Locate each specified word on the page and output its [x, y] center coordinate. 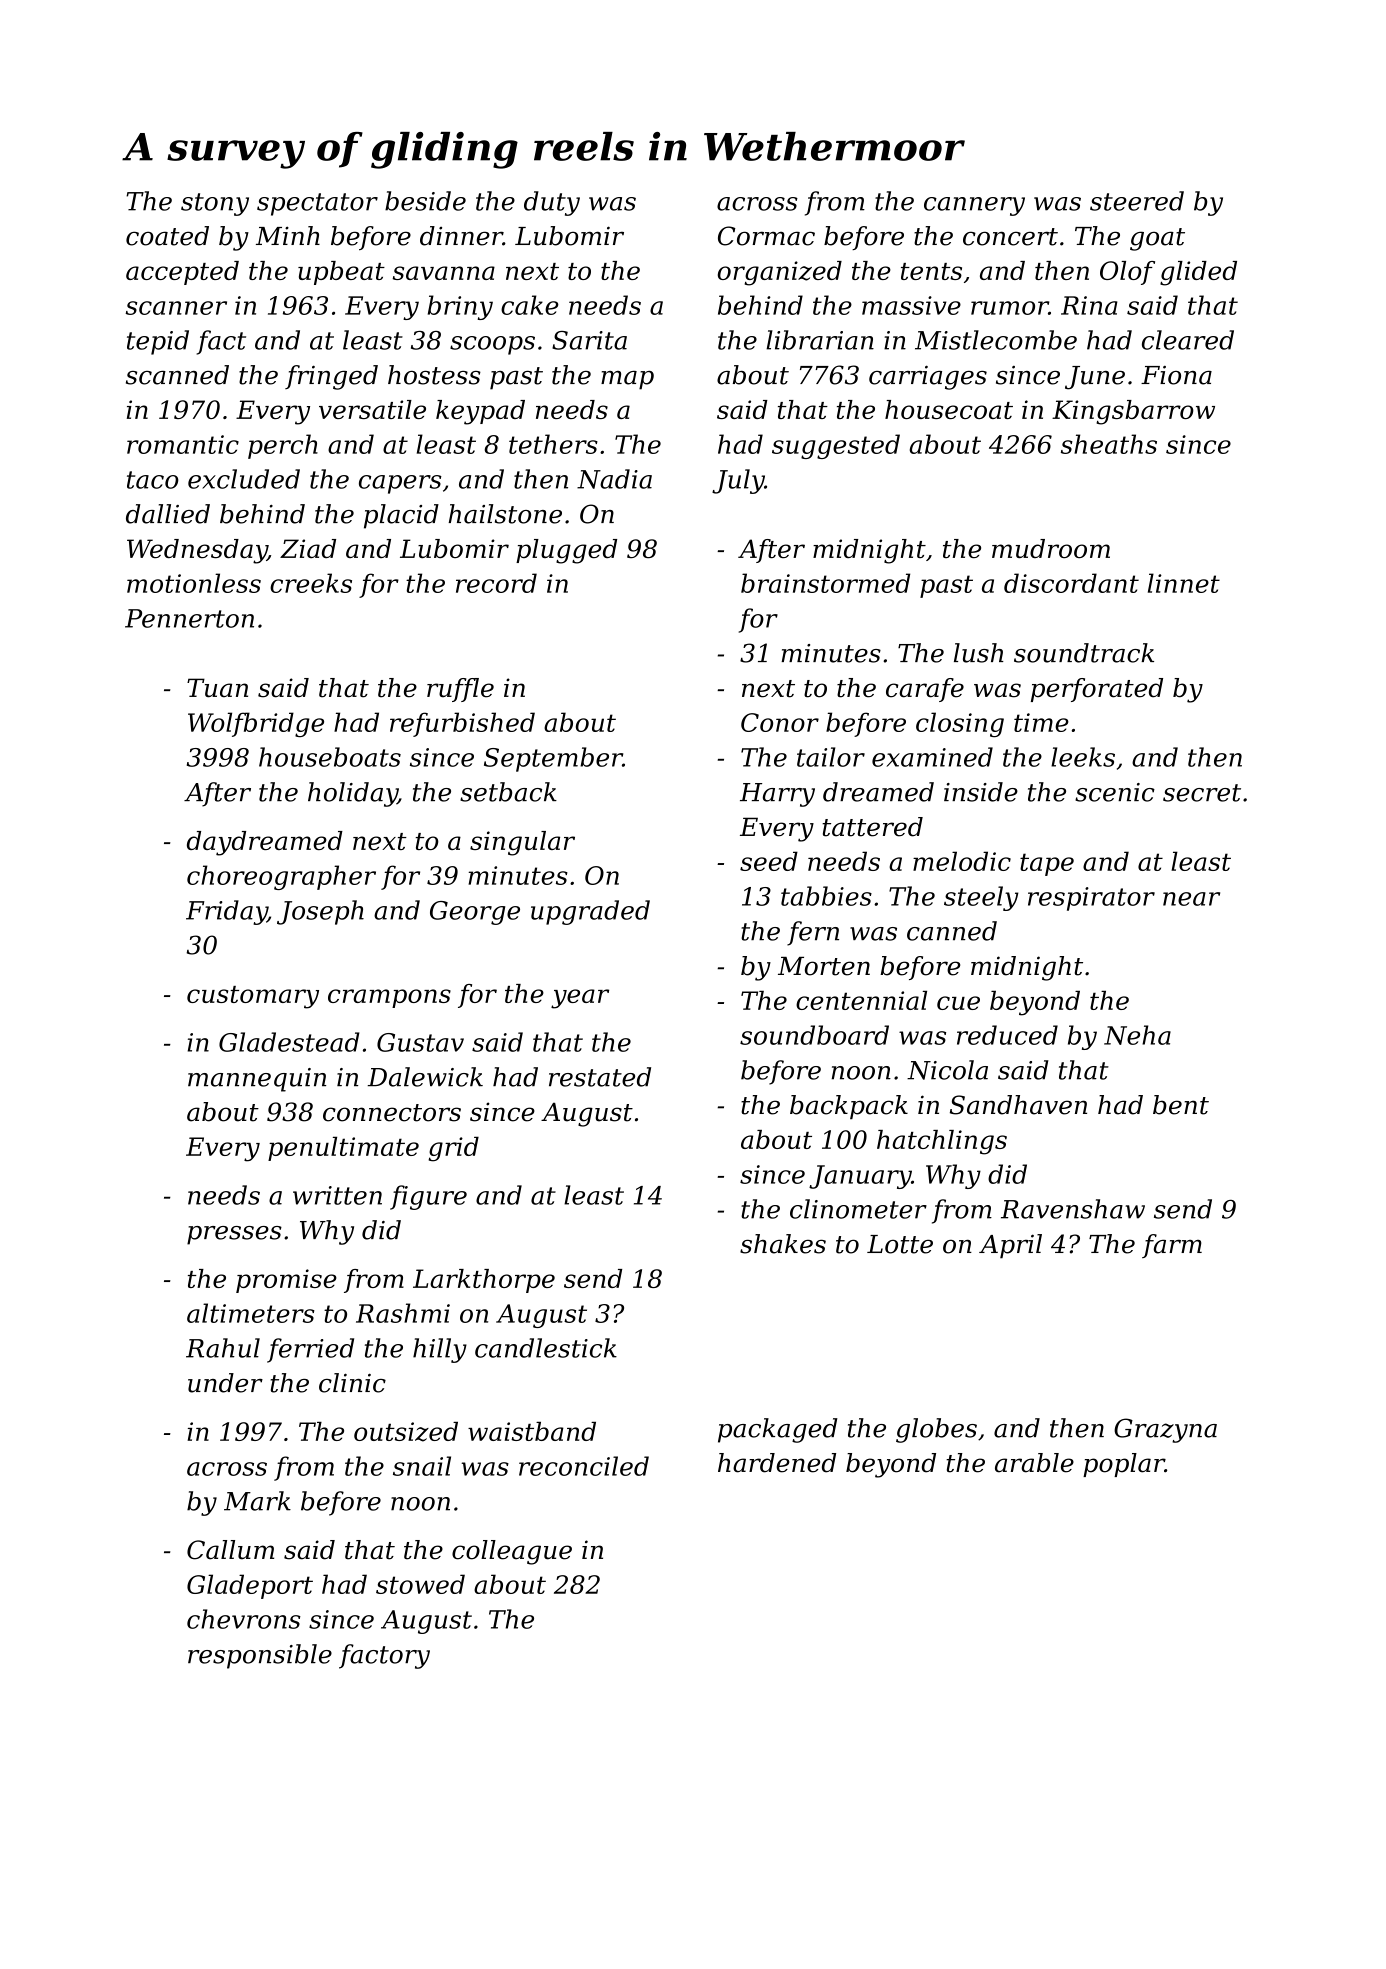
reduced [1007, 1035]
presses [234, 1235]
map [627, 380]
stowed [420, 1584]
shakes [783, 1244]
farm [1172, 1246]
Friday [226, 912]
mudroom [1051, 548]
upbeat [341, 273]
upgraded [590, 912]
